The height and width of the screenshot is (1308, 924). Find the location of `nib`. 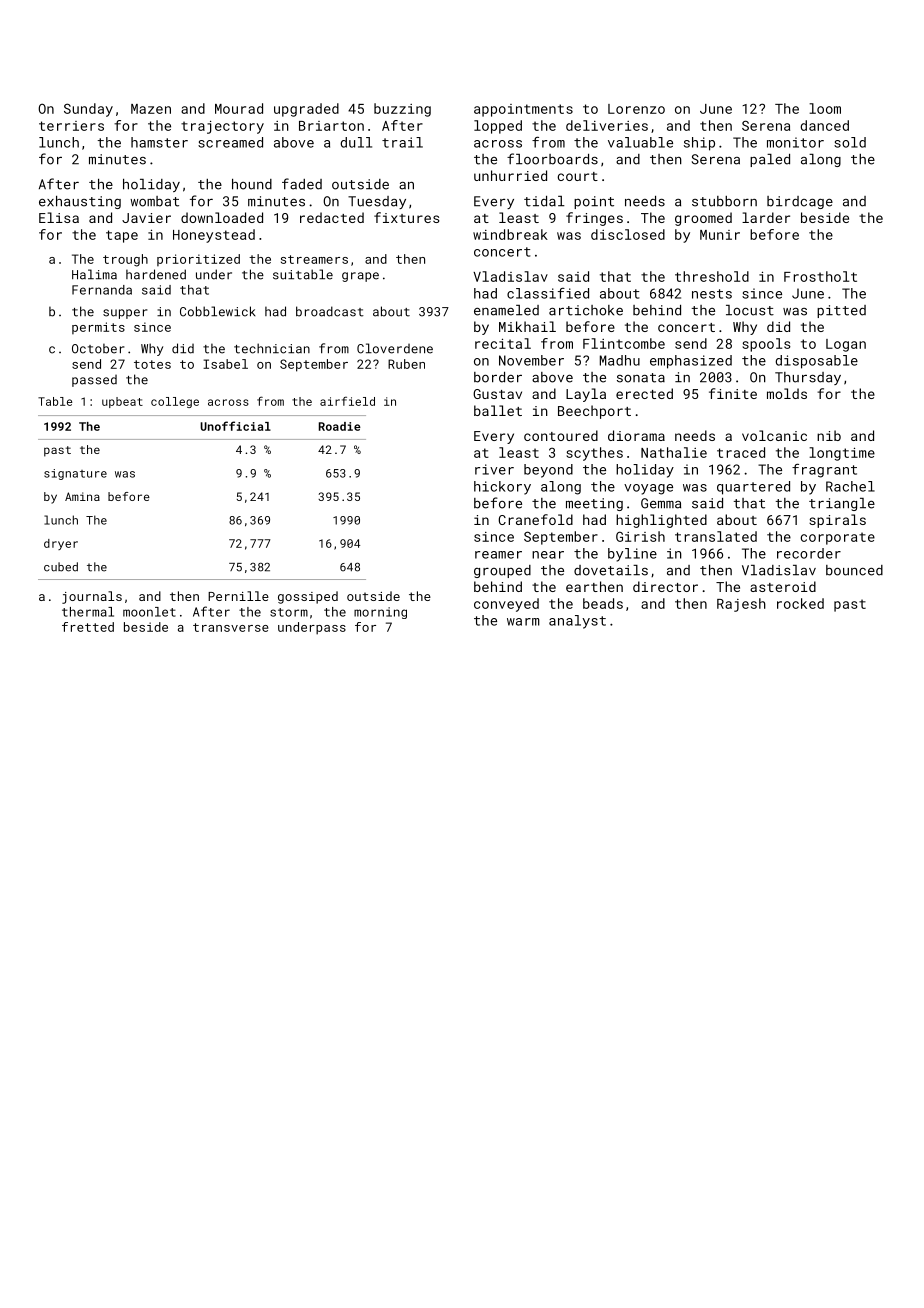

nib is located at coordinates (829, 435).
